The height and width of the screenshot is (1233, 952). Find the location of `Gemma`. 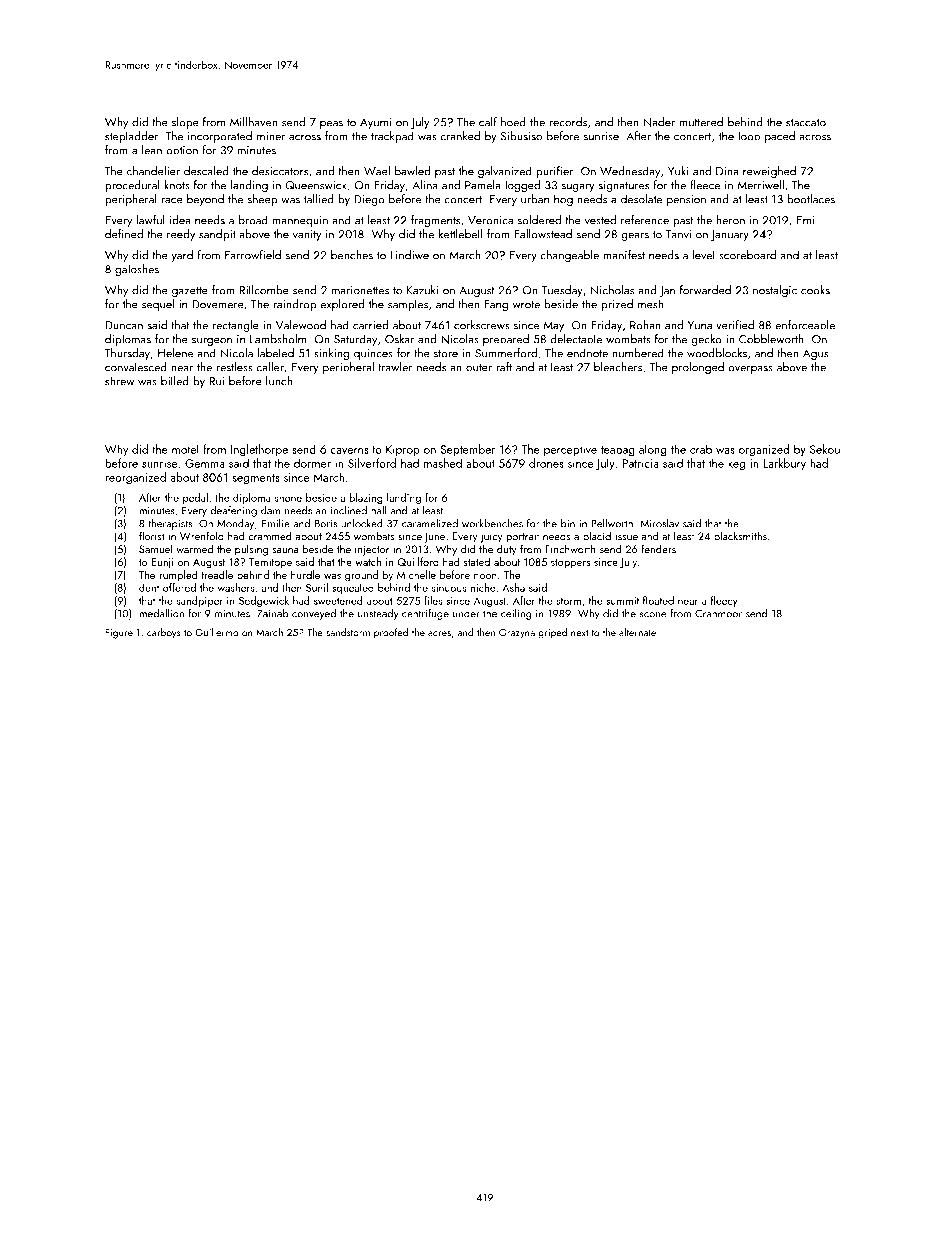

Gemma is located at coordinates (205, 463).
